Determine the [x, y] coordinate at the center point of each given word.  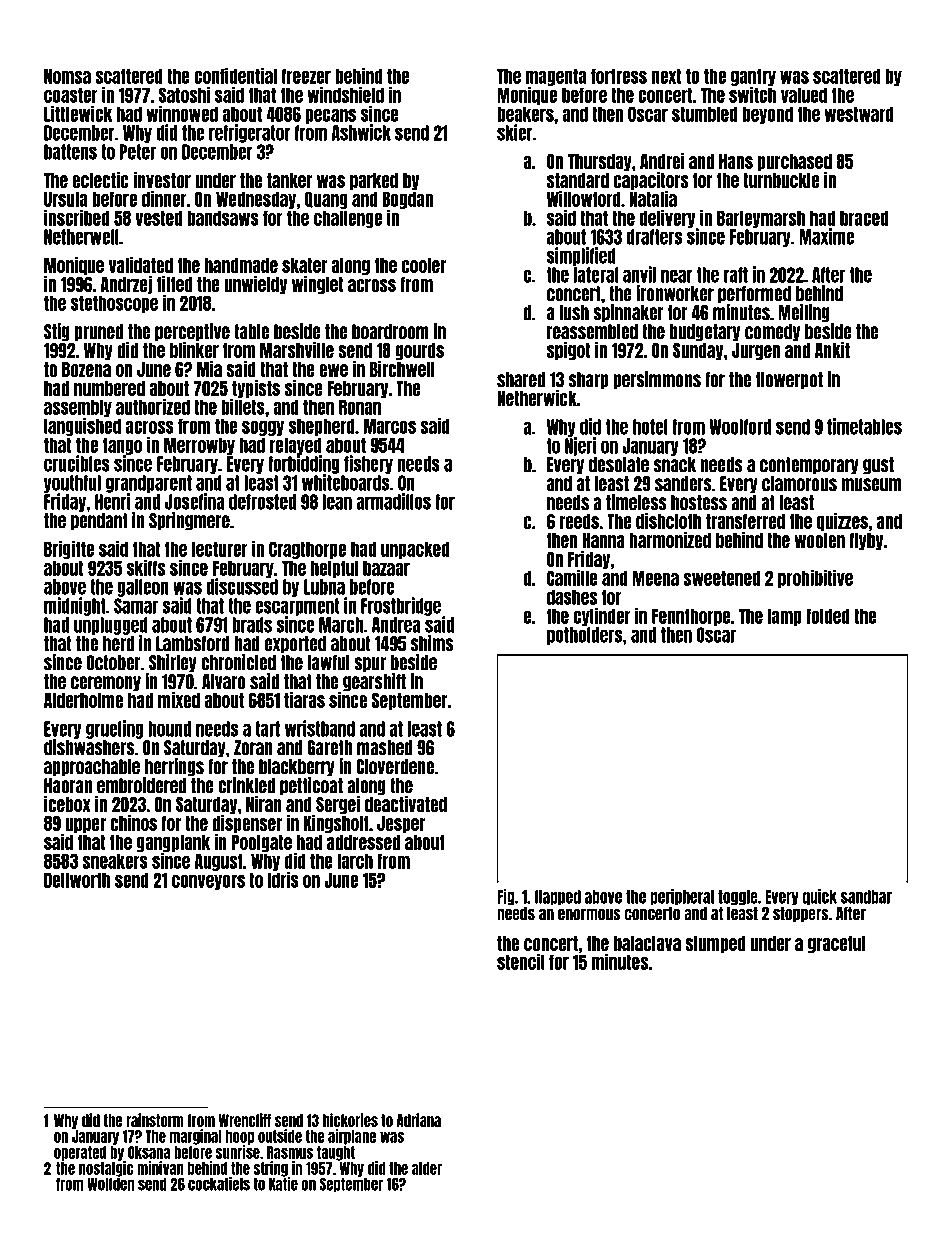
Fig [506, 897]
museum [871, 485]
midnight [75, 606]
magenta [556, 77]
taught [336, 1153]
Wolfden [110, 1184]
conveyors [208, 882]
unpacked [415, 550]
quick [819, 897]
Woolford [740, 427]
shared [521, 380]
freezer [306, 76]
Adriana [419, 1120]
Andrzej [126, 285]
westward [859, 114]
